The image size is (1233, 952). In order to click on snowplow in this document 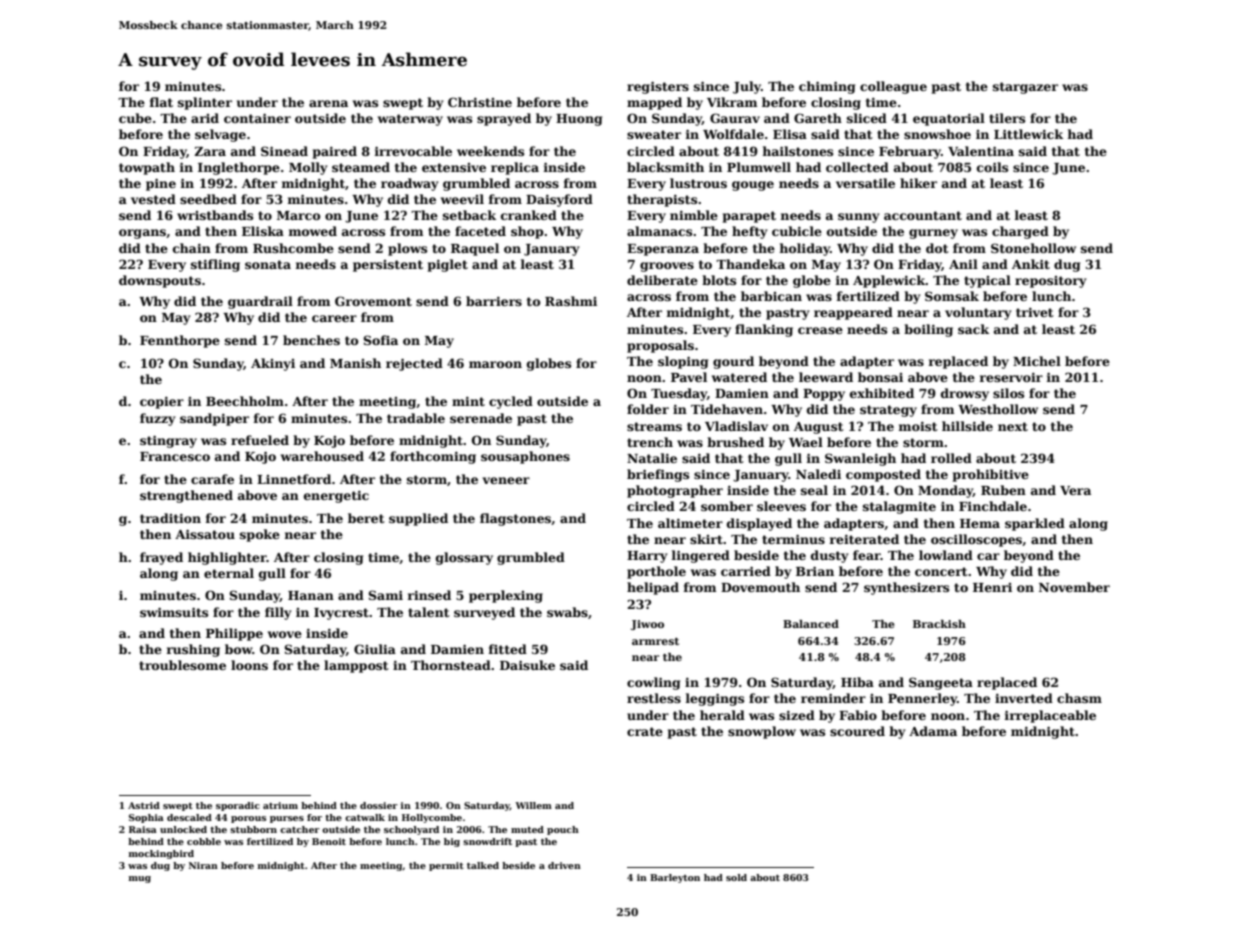, I will do `click(762, 732)`.
